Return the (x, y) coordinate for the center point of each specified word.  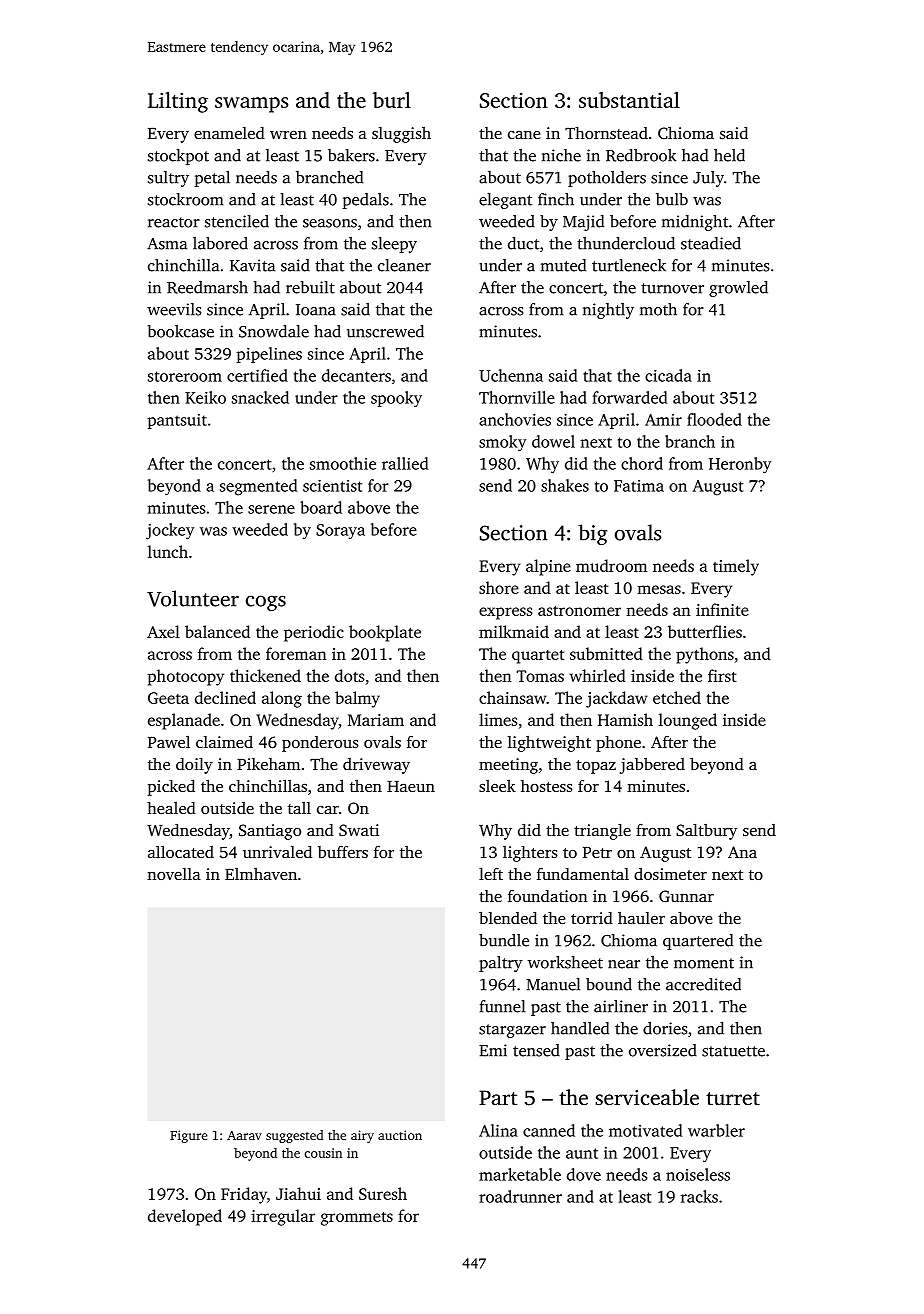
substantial (629, 100)
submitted (606, 653)
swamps (251, 105)
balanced (217, 631)
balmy (357, 699)
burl (392, 100)
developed (185, 1217)
